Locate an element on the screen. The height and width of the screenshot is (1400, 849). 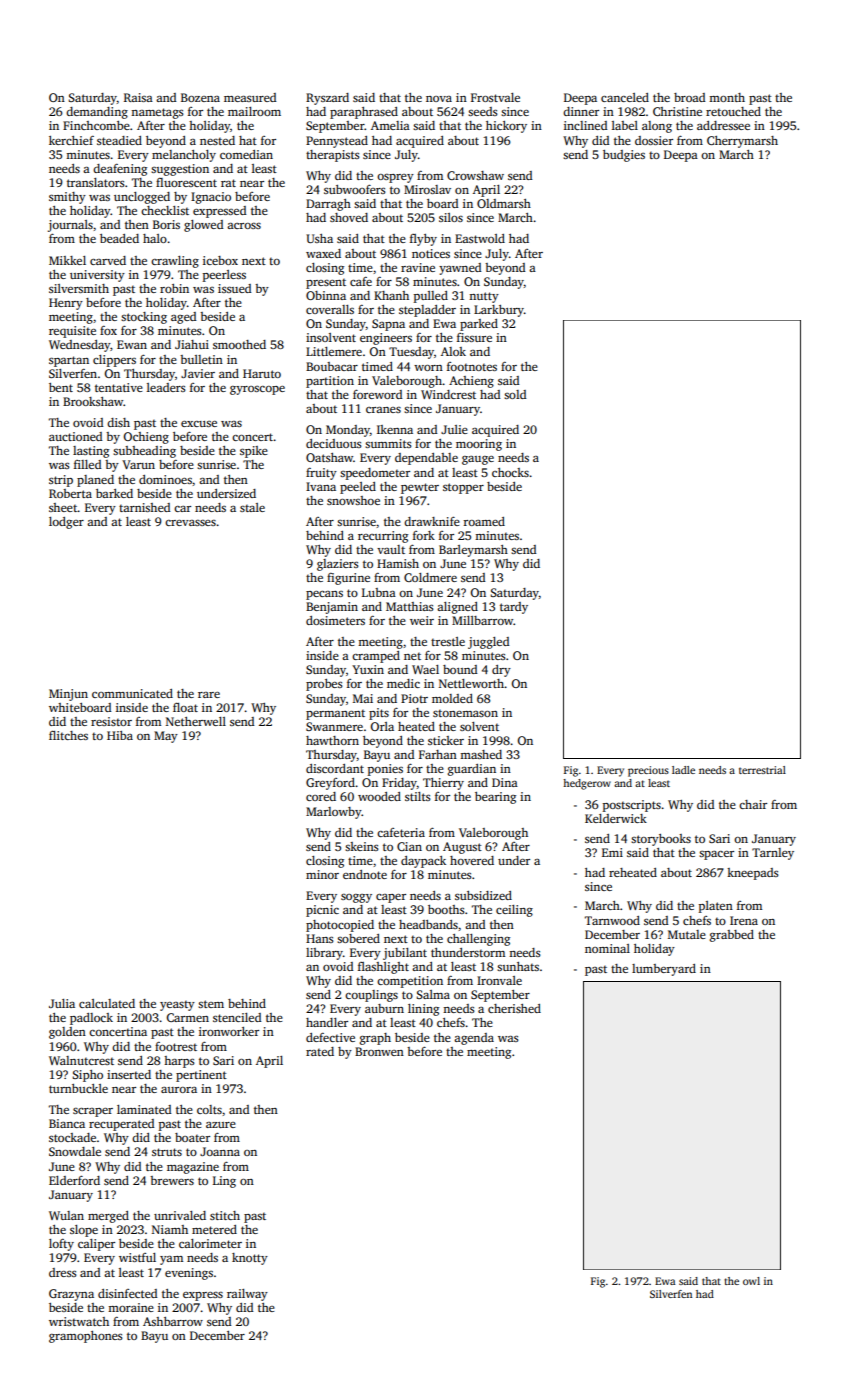
Mikkel is located at coordinates (67, 260).
